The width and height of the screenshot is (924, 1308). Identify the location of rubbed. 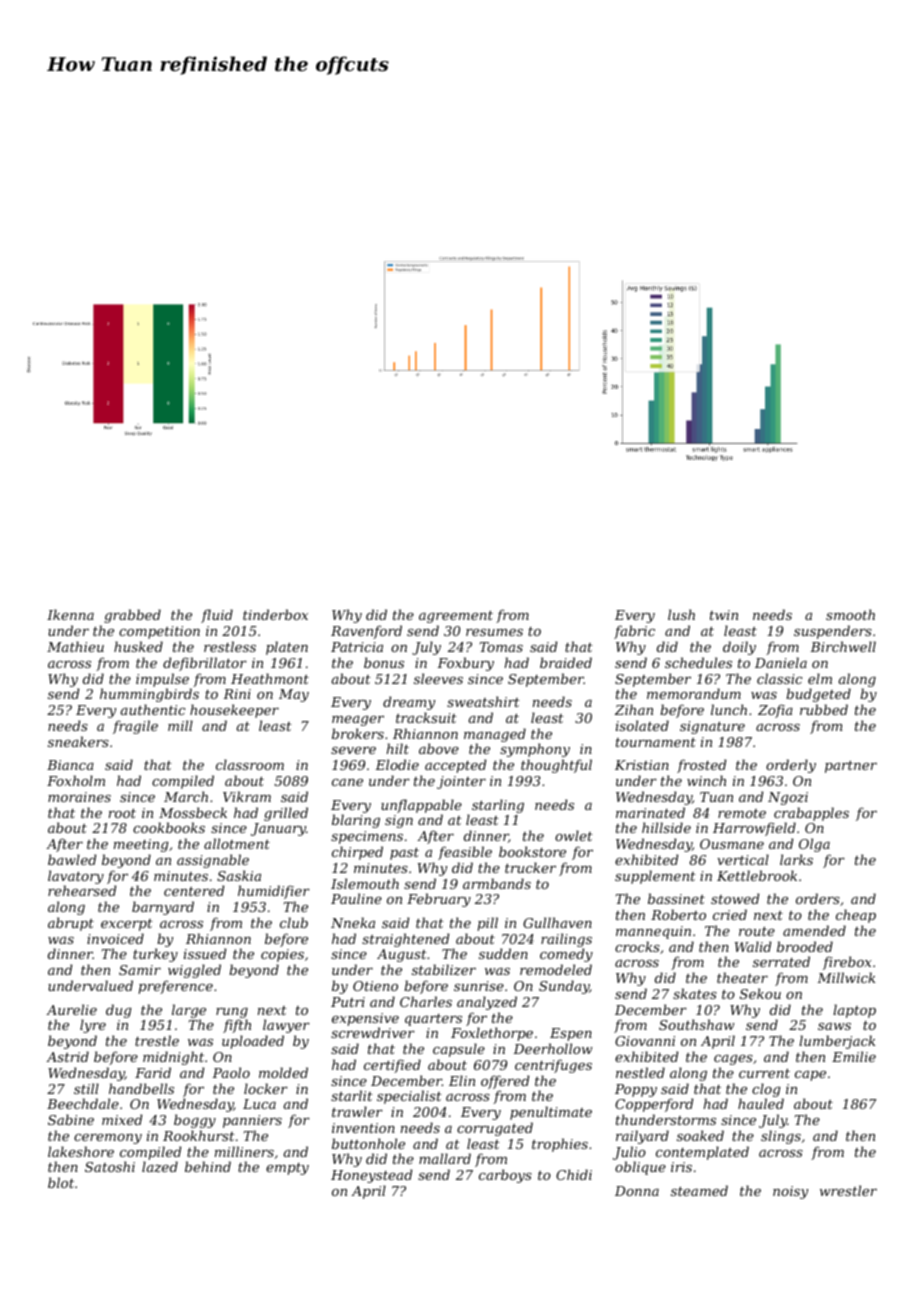
(824, 709).
